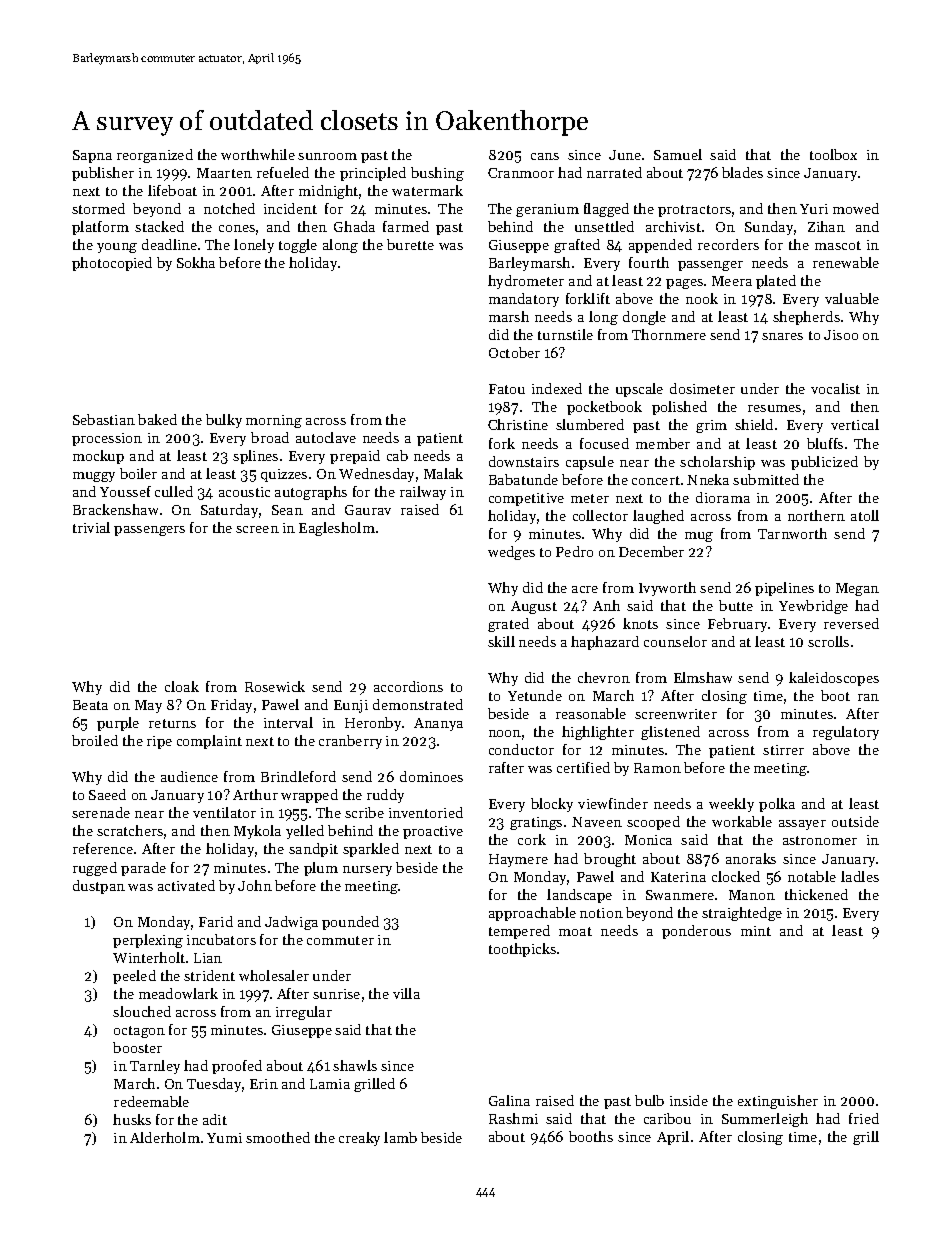  What do you see at coordinates (756, 931) in the page?
I see `mint` at bounding box center [756, 931].
